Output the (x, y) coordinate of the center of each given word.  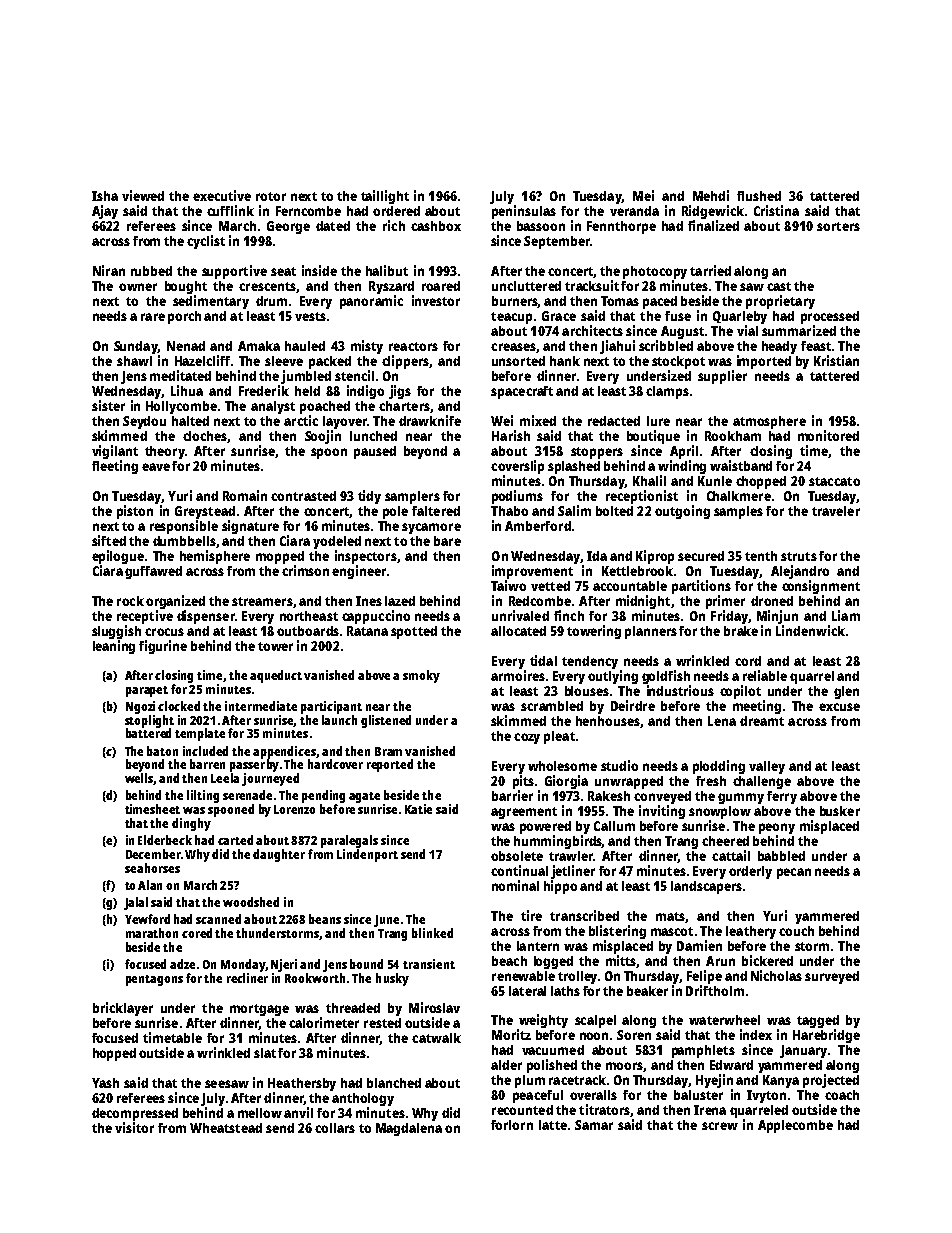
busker (840, 811)
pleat (559, 737)
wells (139, 779)
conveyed (662, 797)
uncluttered (526, 286)
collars (335, 1128)
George (288, 227)
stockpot (678, 362)
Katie (418, 809)
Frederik (264, 390)
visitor (134, 1127)
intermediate (261, 706)
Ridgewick (713, 212)
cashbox (436, 226)
